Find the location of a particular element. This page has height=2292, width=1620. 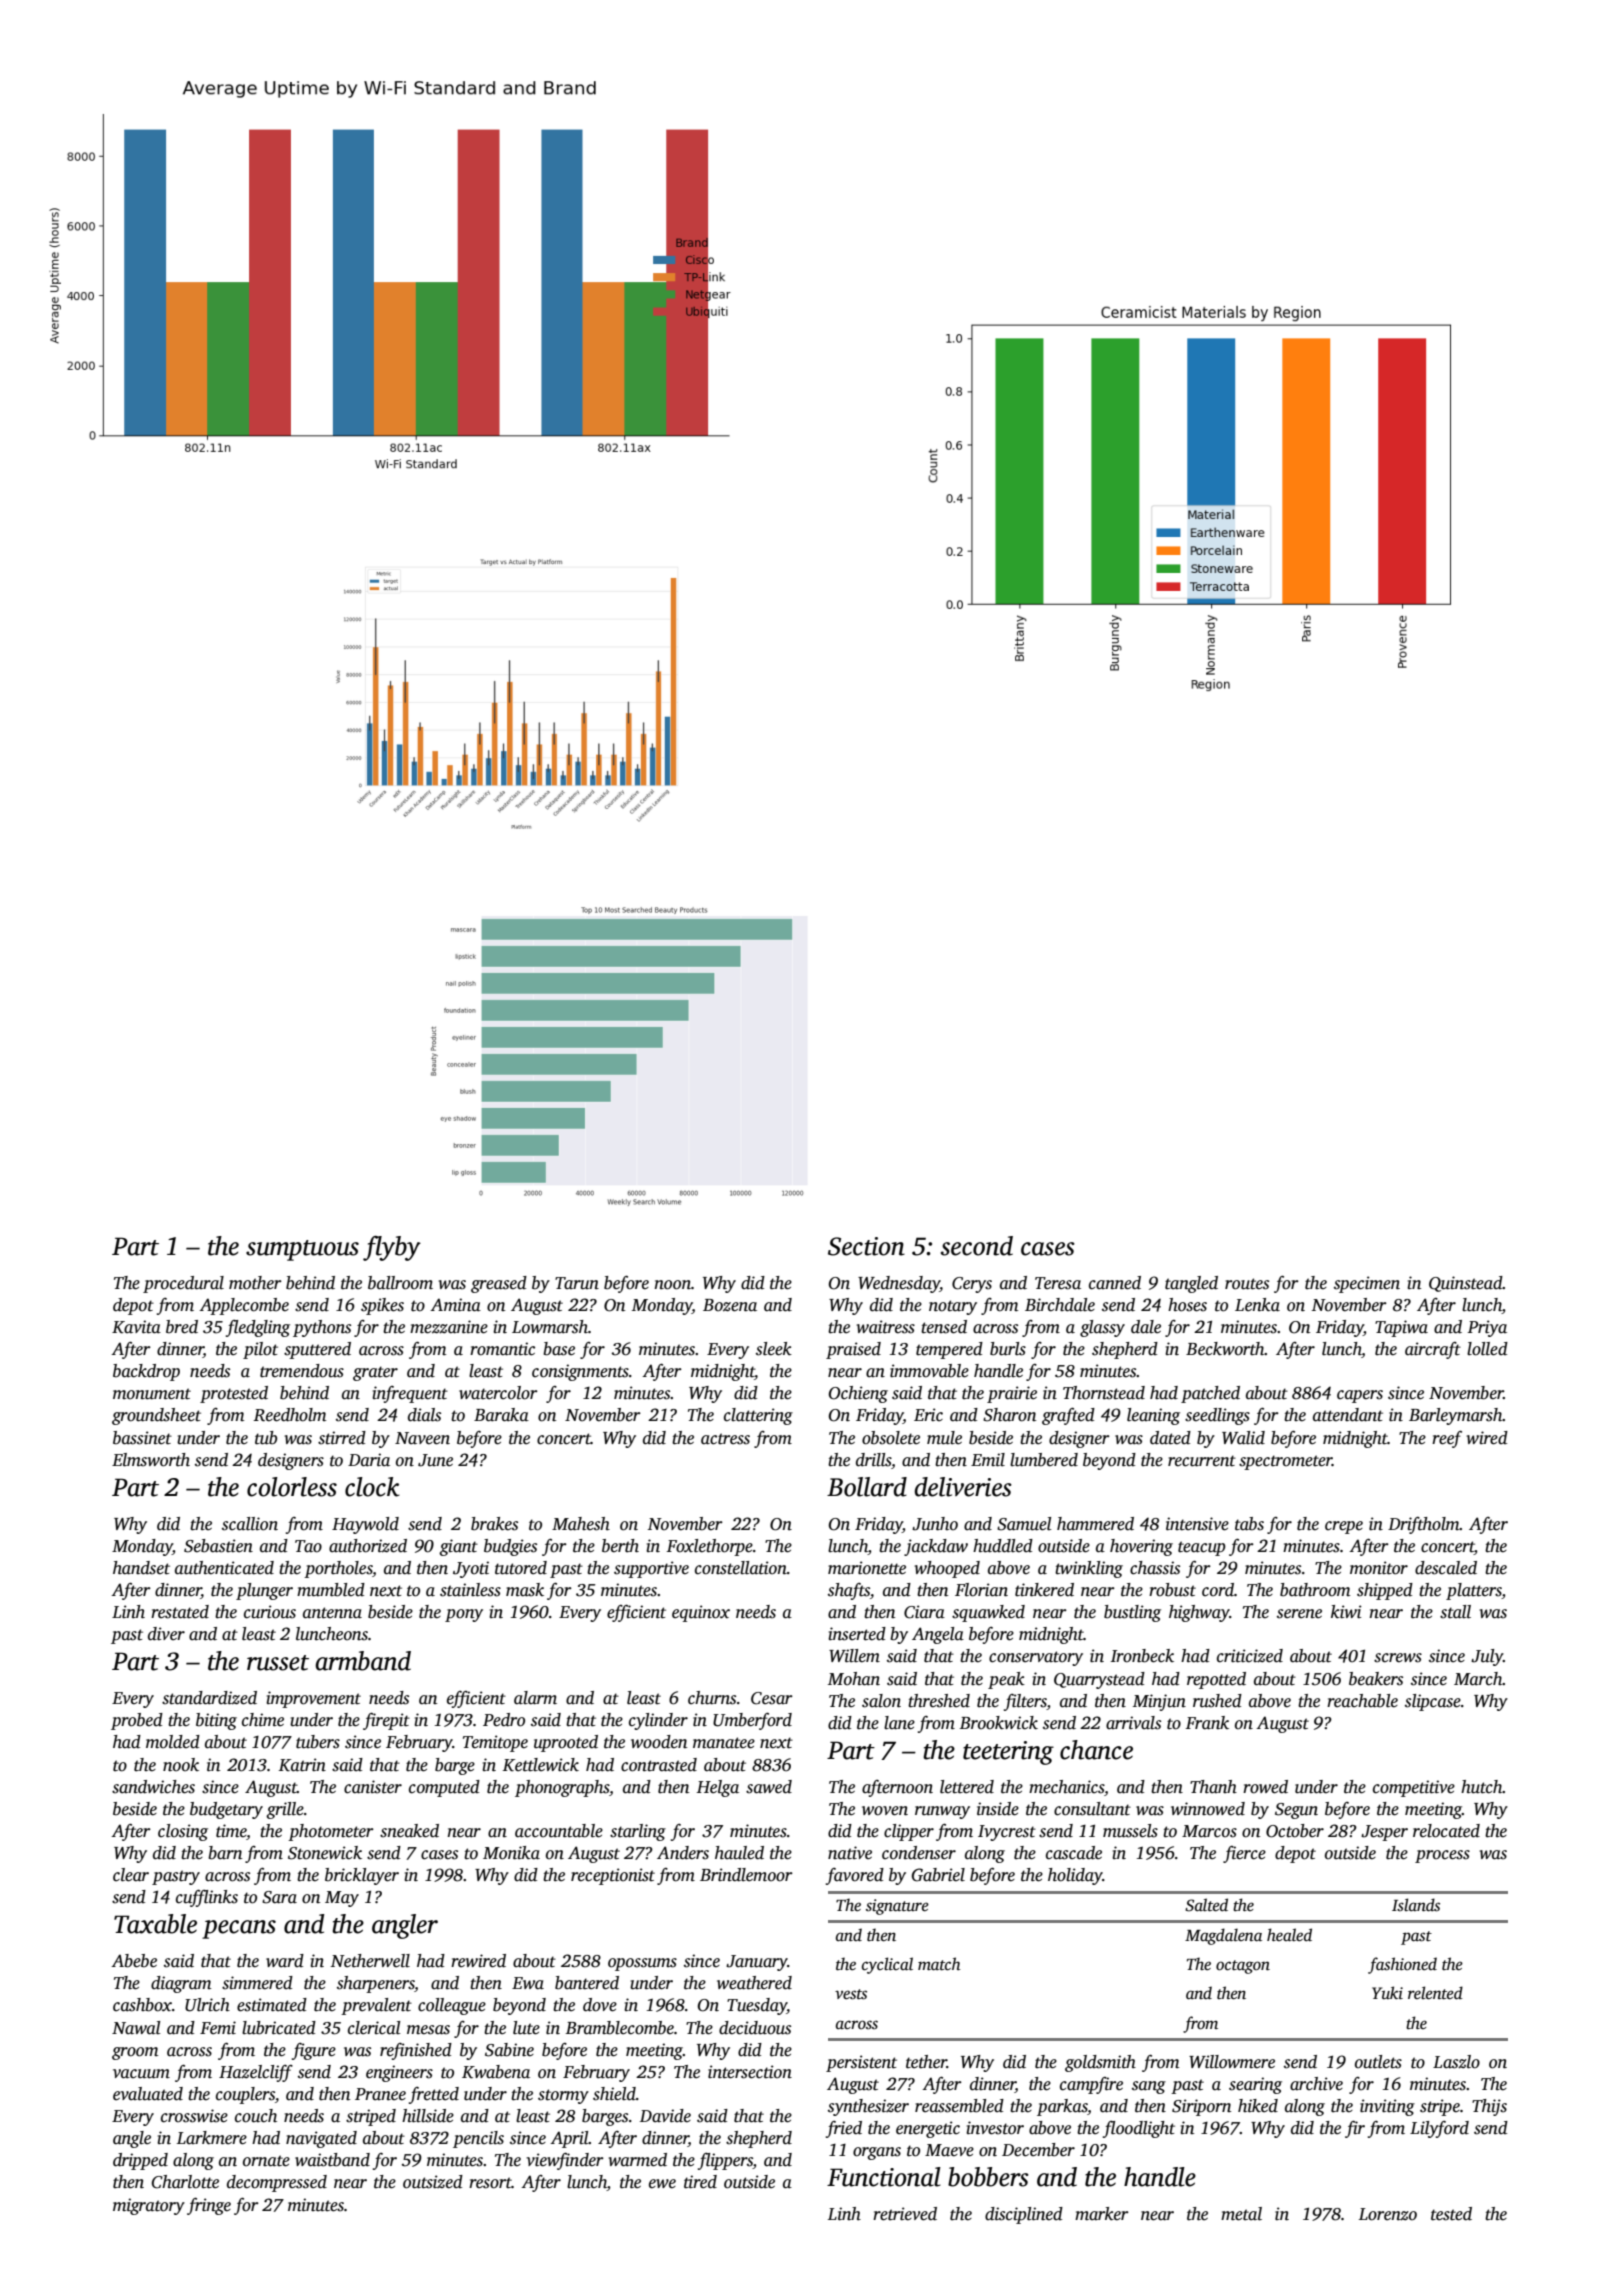

conservatory is located at coordinates (1036, 1658).
